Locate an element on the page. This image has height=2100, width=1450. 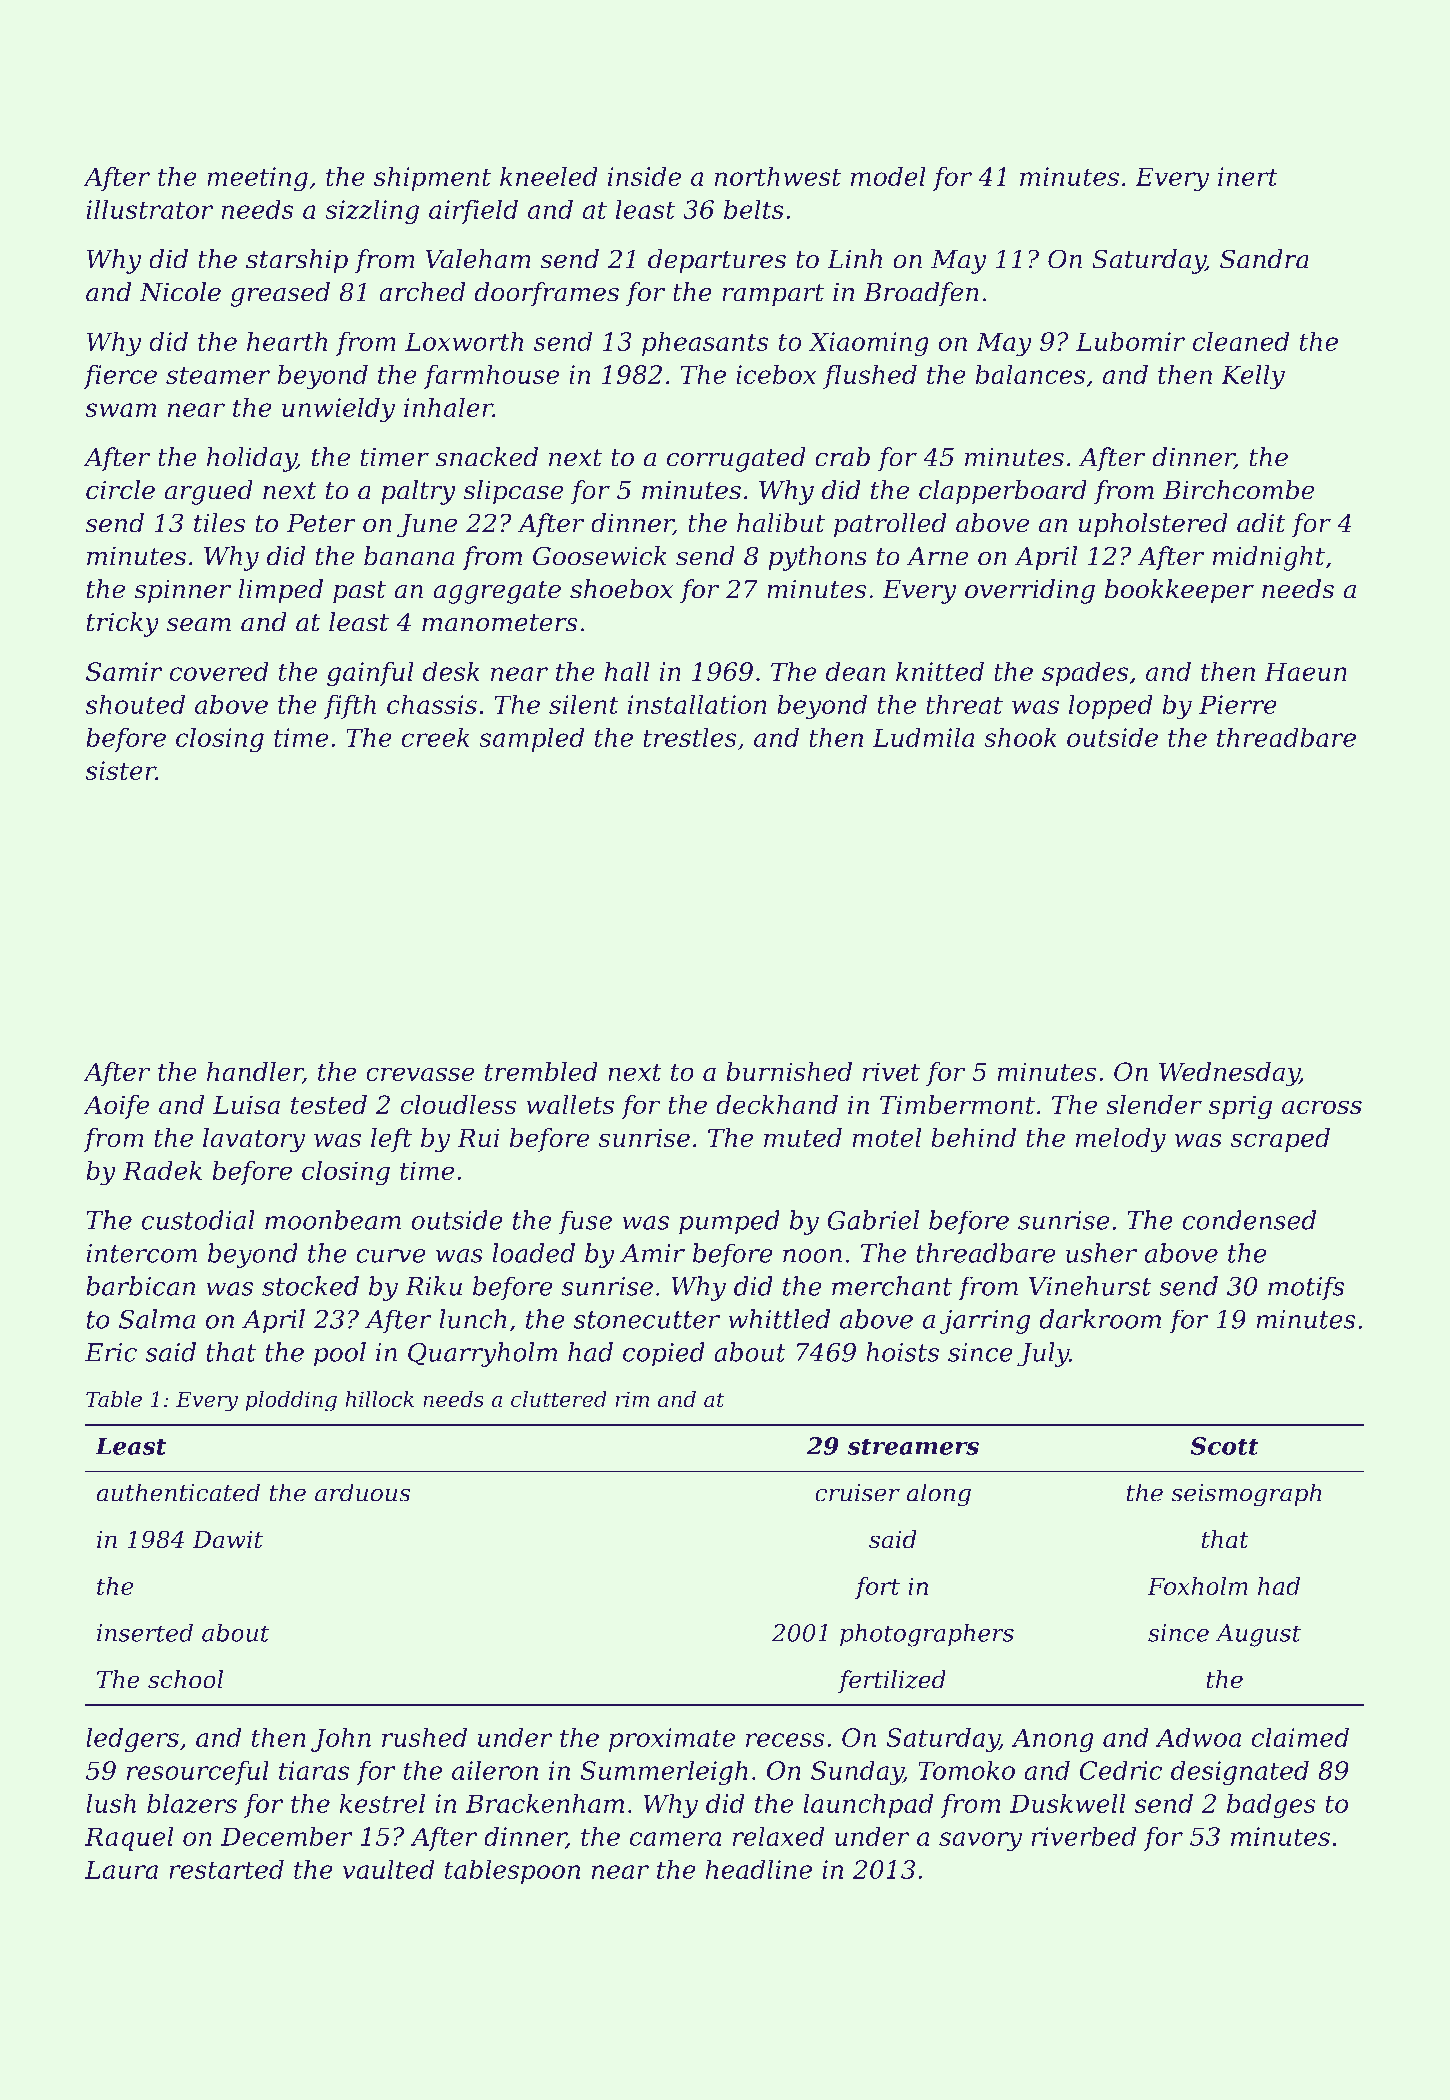
pythons is located at coordinates (817, 558).
